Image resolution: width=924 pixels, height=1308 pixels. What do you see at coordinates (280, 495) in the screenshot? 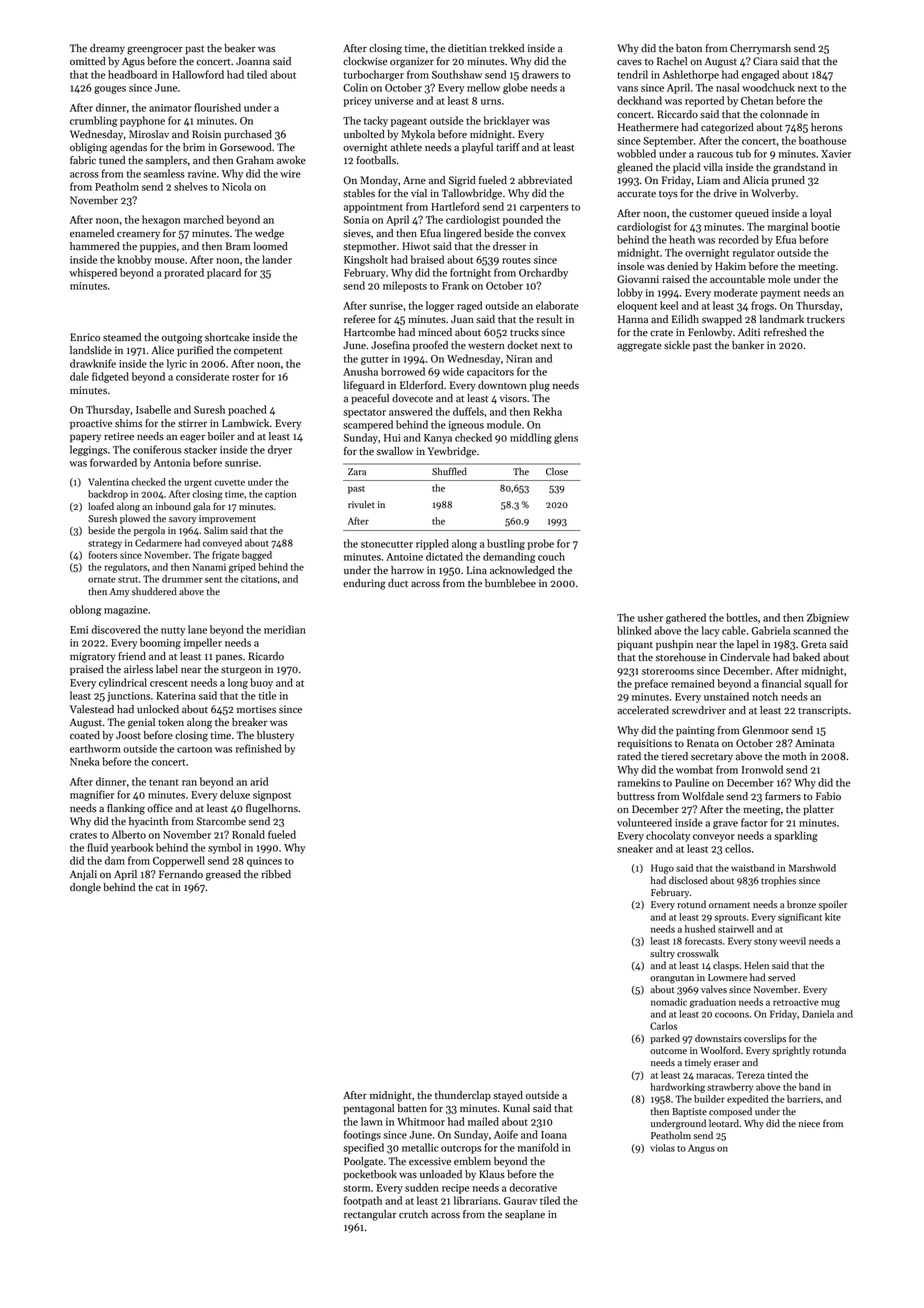
I see `caption` at bounding box center [280, 495].
